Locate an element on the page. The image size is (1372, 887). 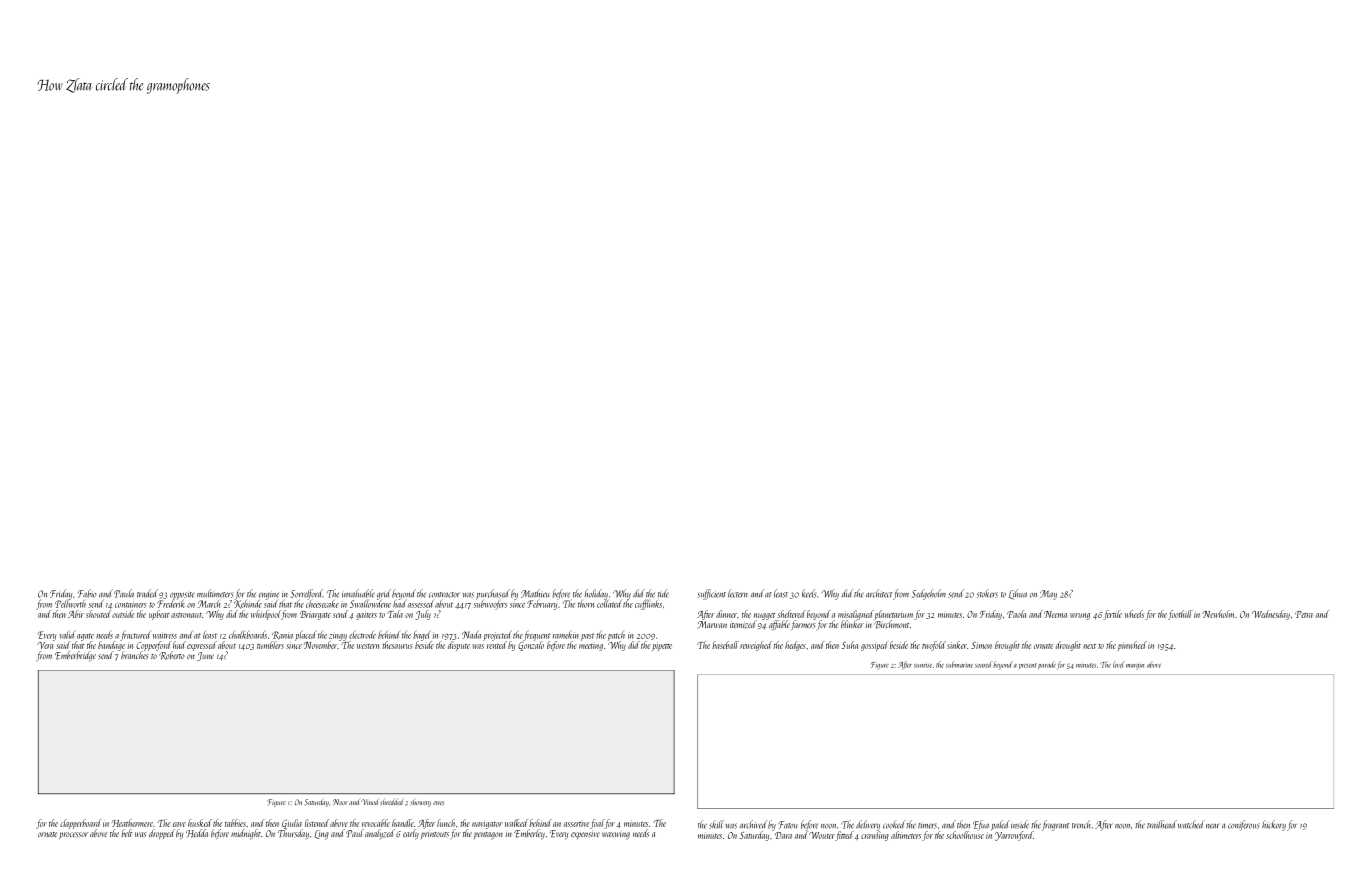
present is located at coordinates (1027, 666).
